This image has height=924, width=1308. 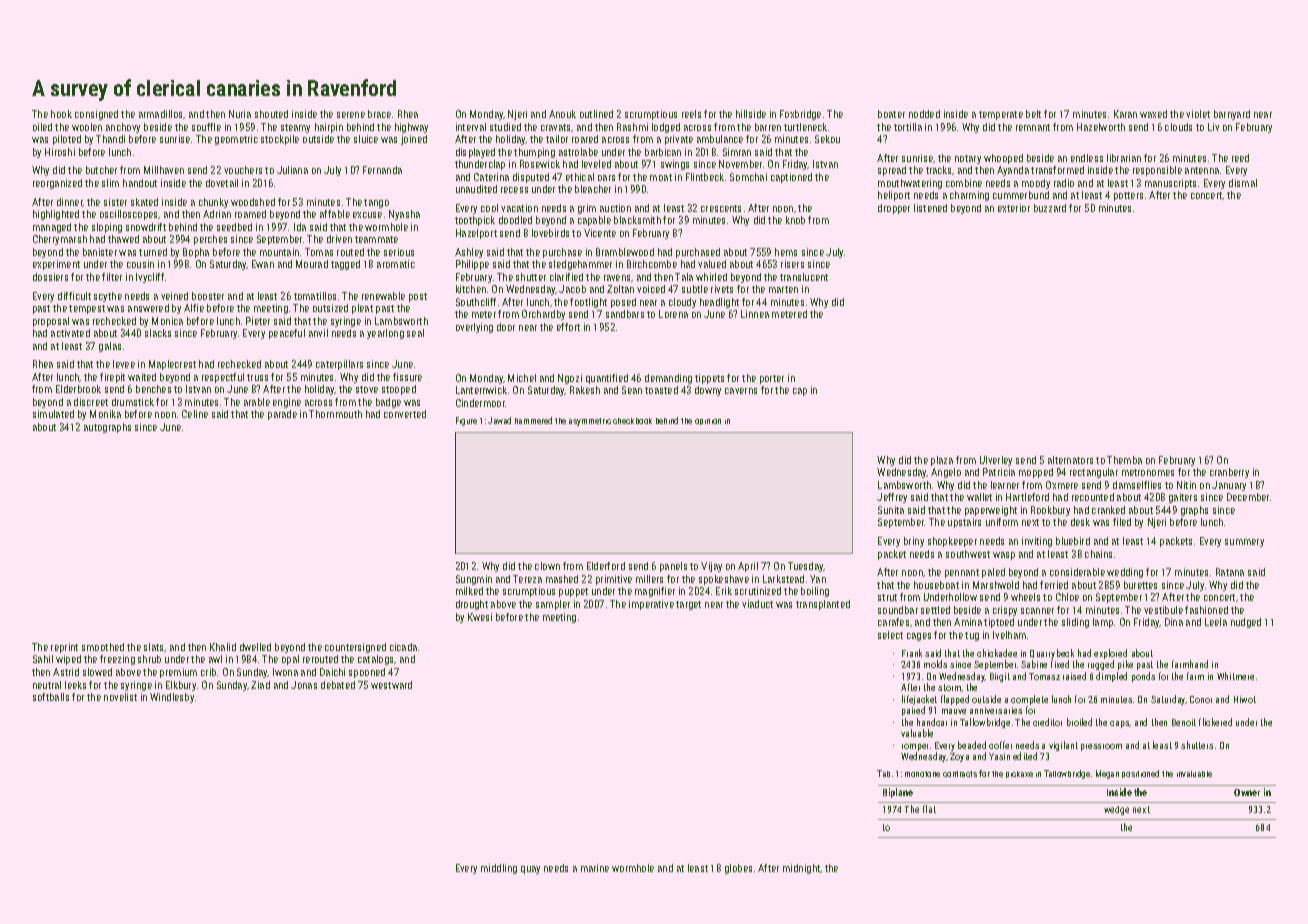 I want to click on quantified, so click(x=607, y=379).
